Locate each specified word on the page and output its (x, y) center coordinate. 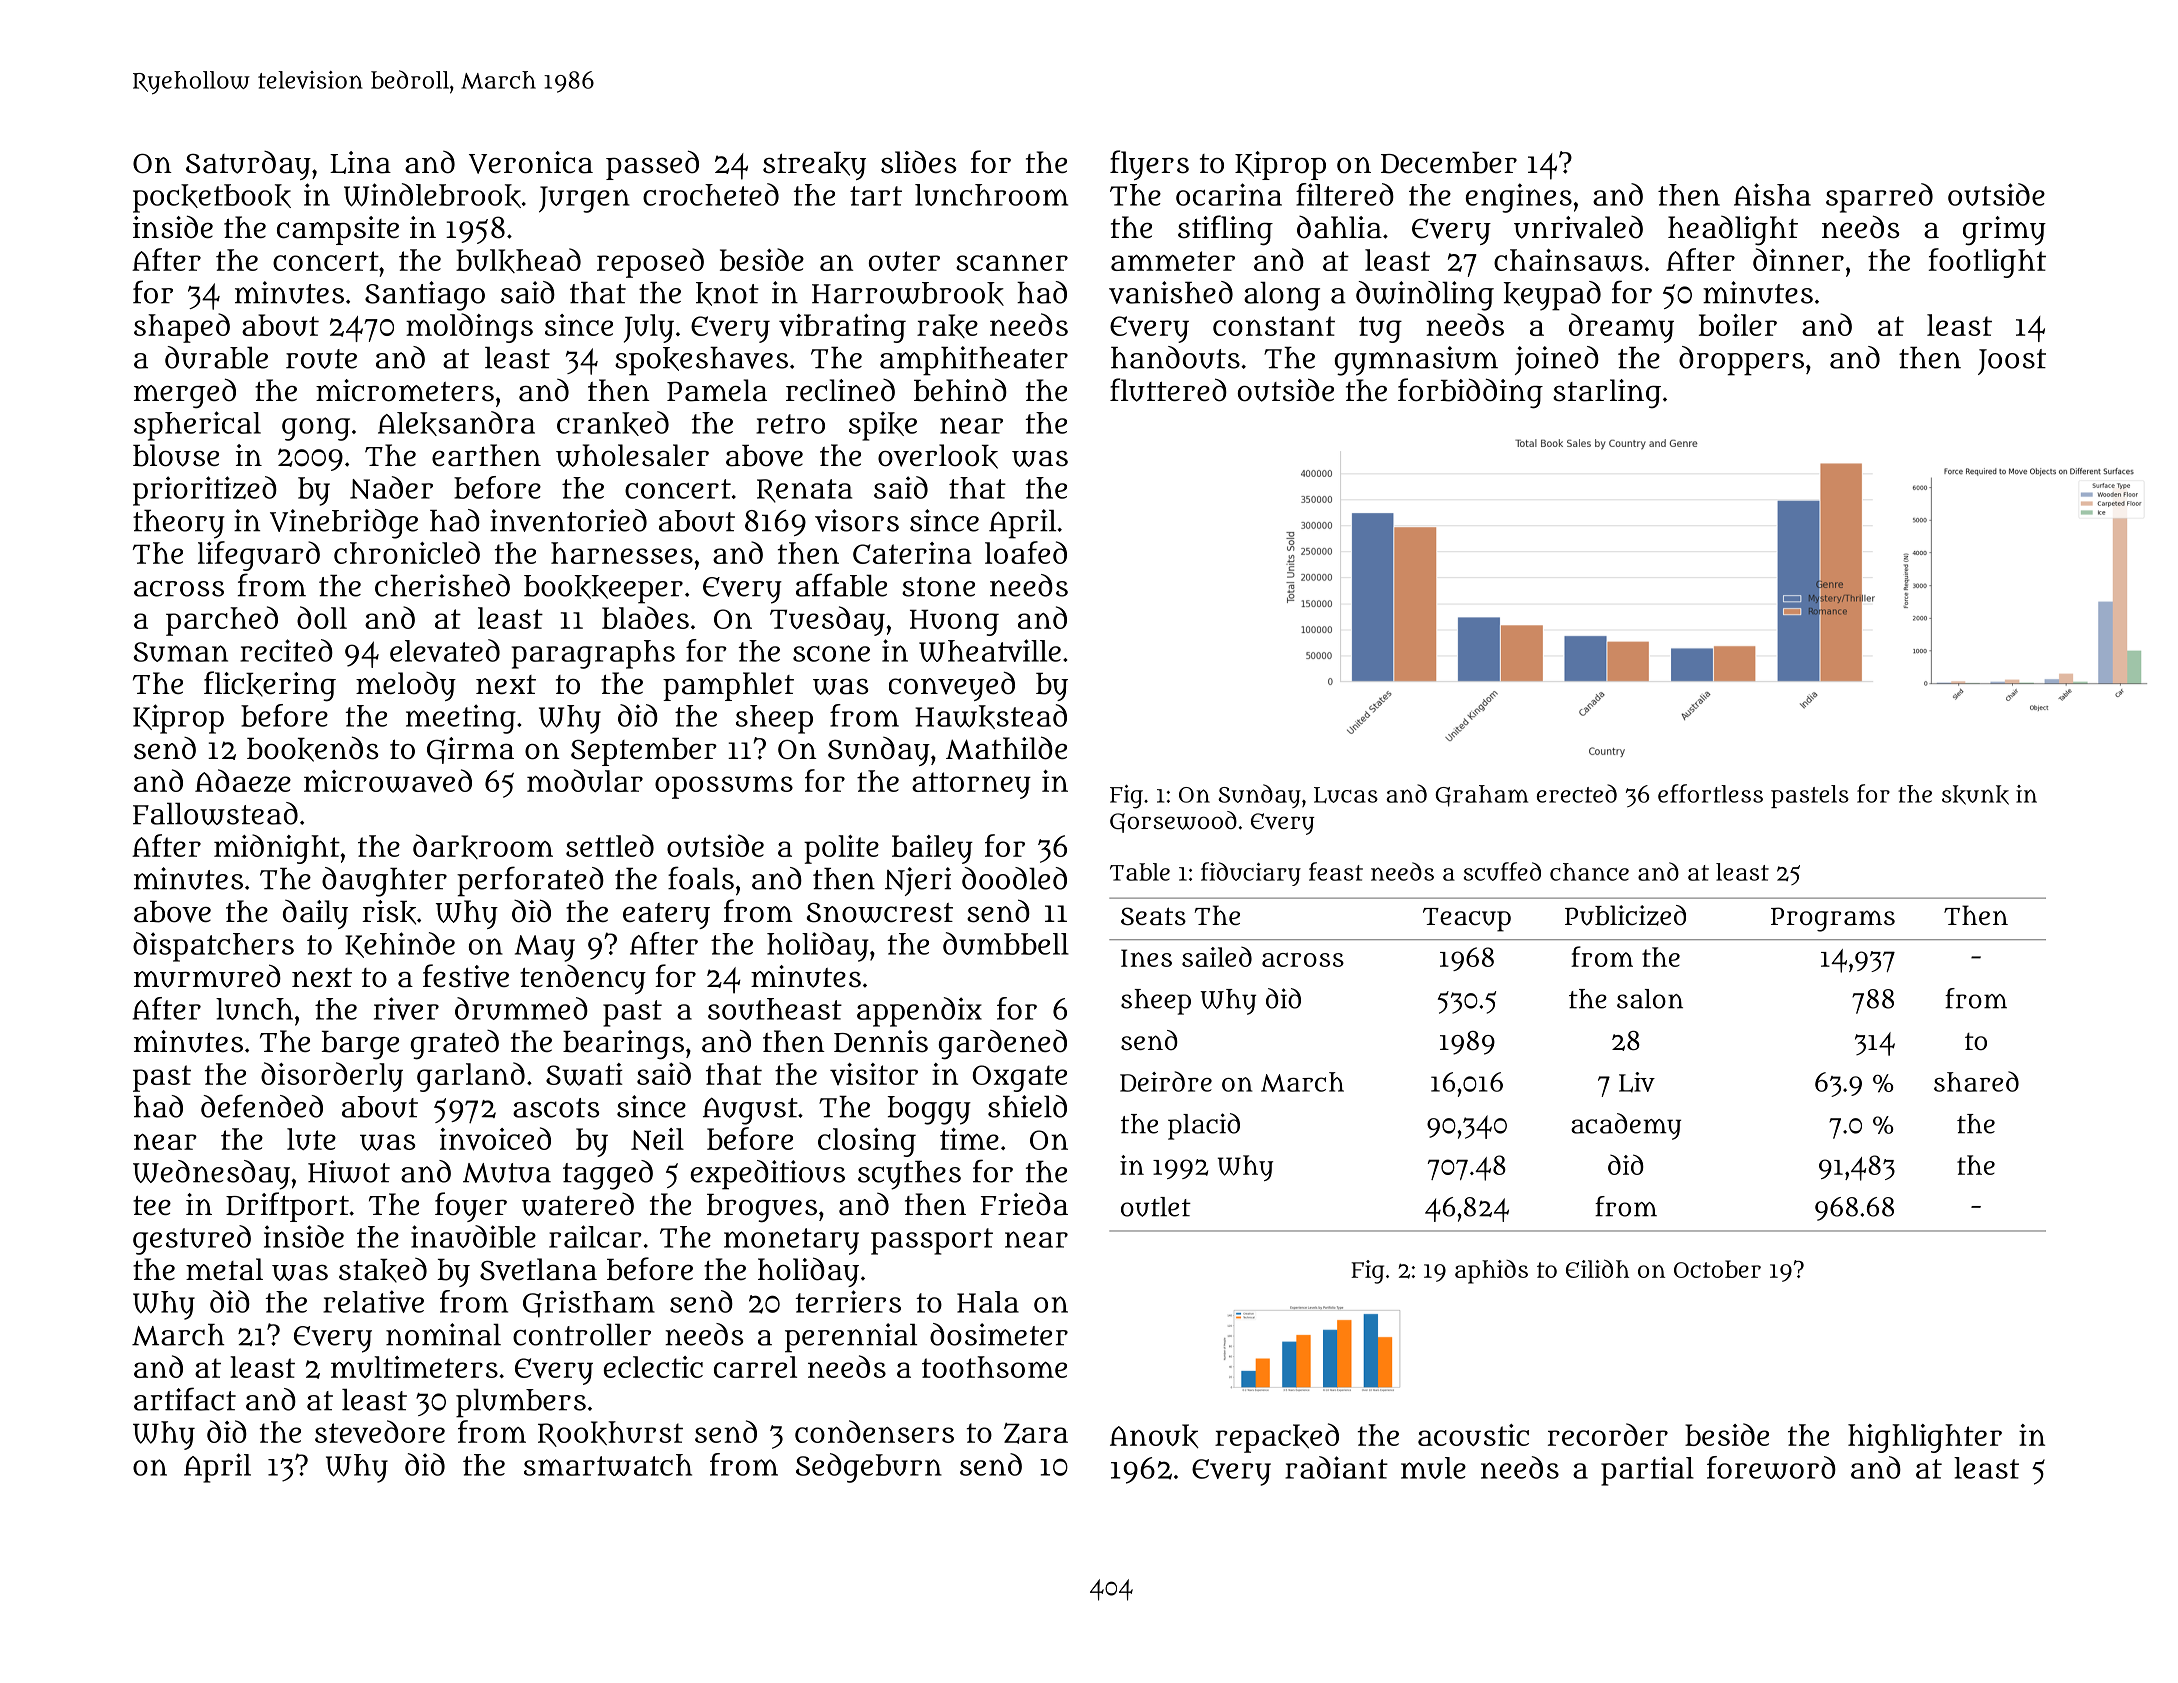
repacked (1277, 1438)
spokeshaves (701, 361)
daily (315, 914)
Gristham (589, 1304)
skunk (1975, 795)
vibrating (842, 328)
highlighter (1925, 1438)
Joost (2012, 362)
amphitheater (974, 361)
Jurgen (584, 199)
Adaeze (243, 781)
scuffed (1502, 871)
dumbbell (1006, 943)
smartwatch (608, 1465)
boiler (1738, 325)
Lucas (1346, 795)
